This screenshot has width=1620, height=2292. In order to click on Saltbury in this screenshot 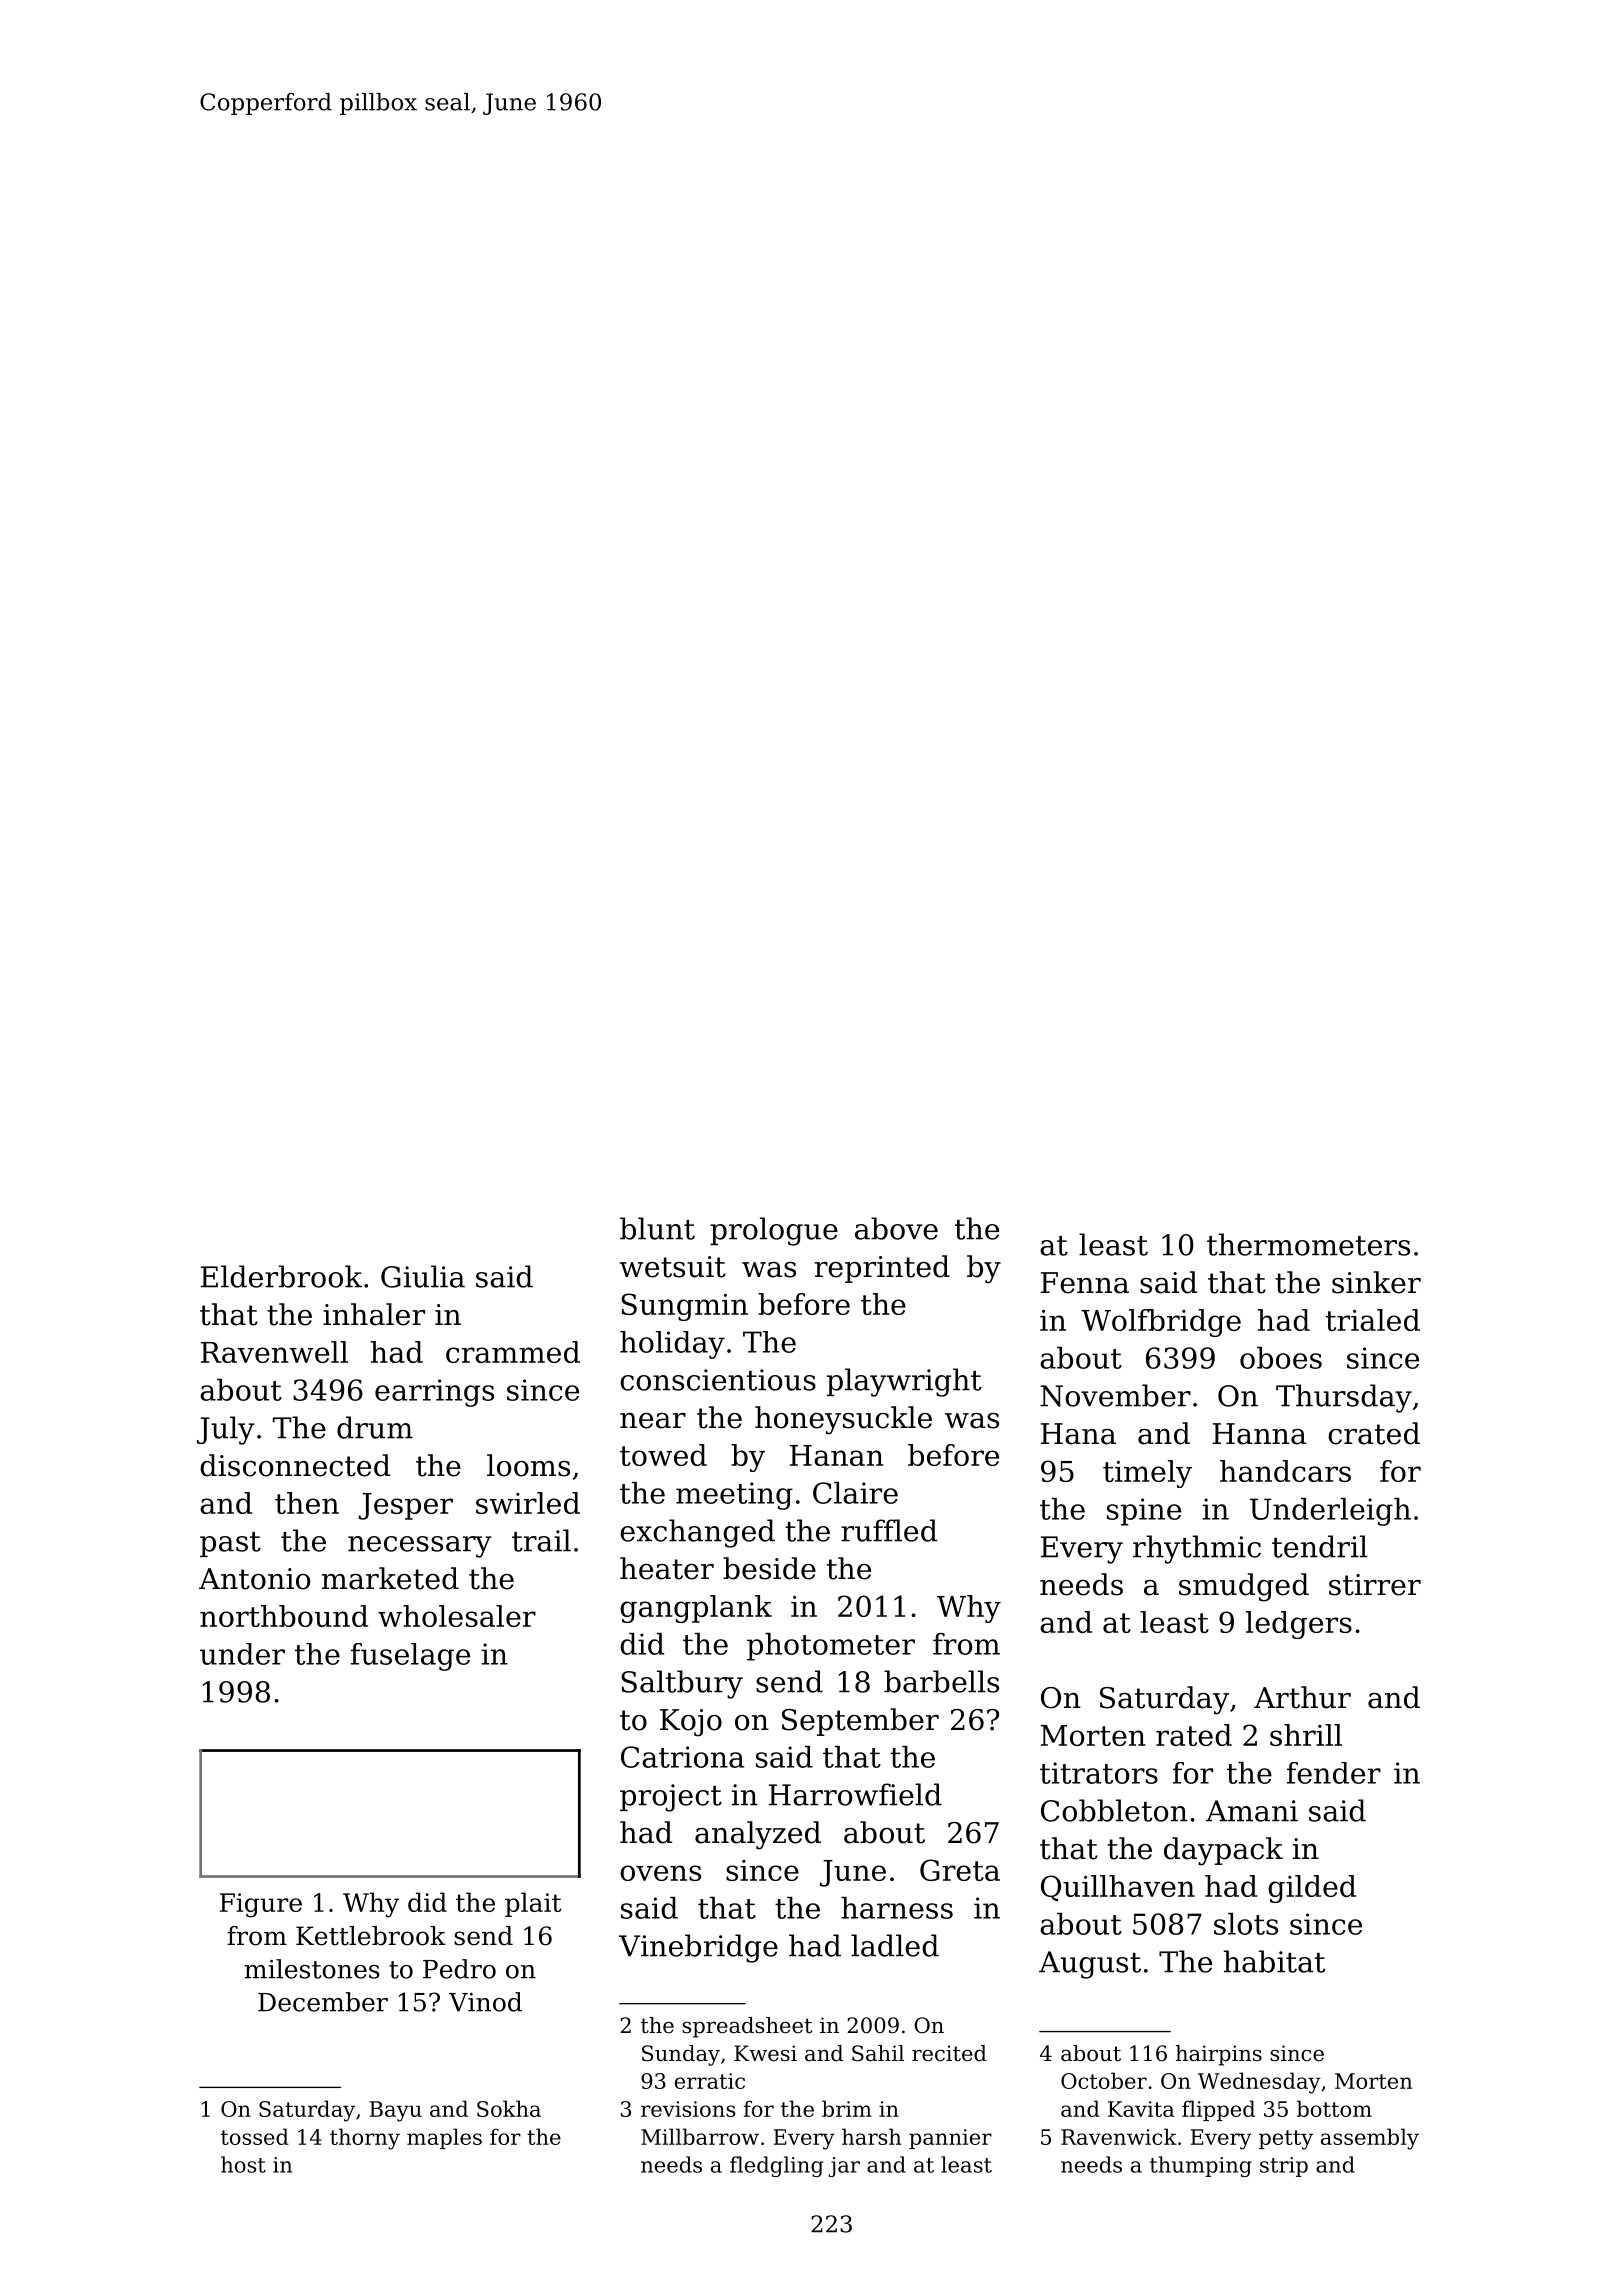, I will do `click(682, 1684)`.
